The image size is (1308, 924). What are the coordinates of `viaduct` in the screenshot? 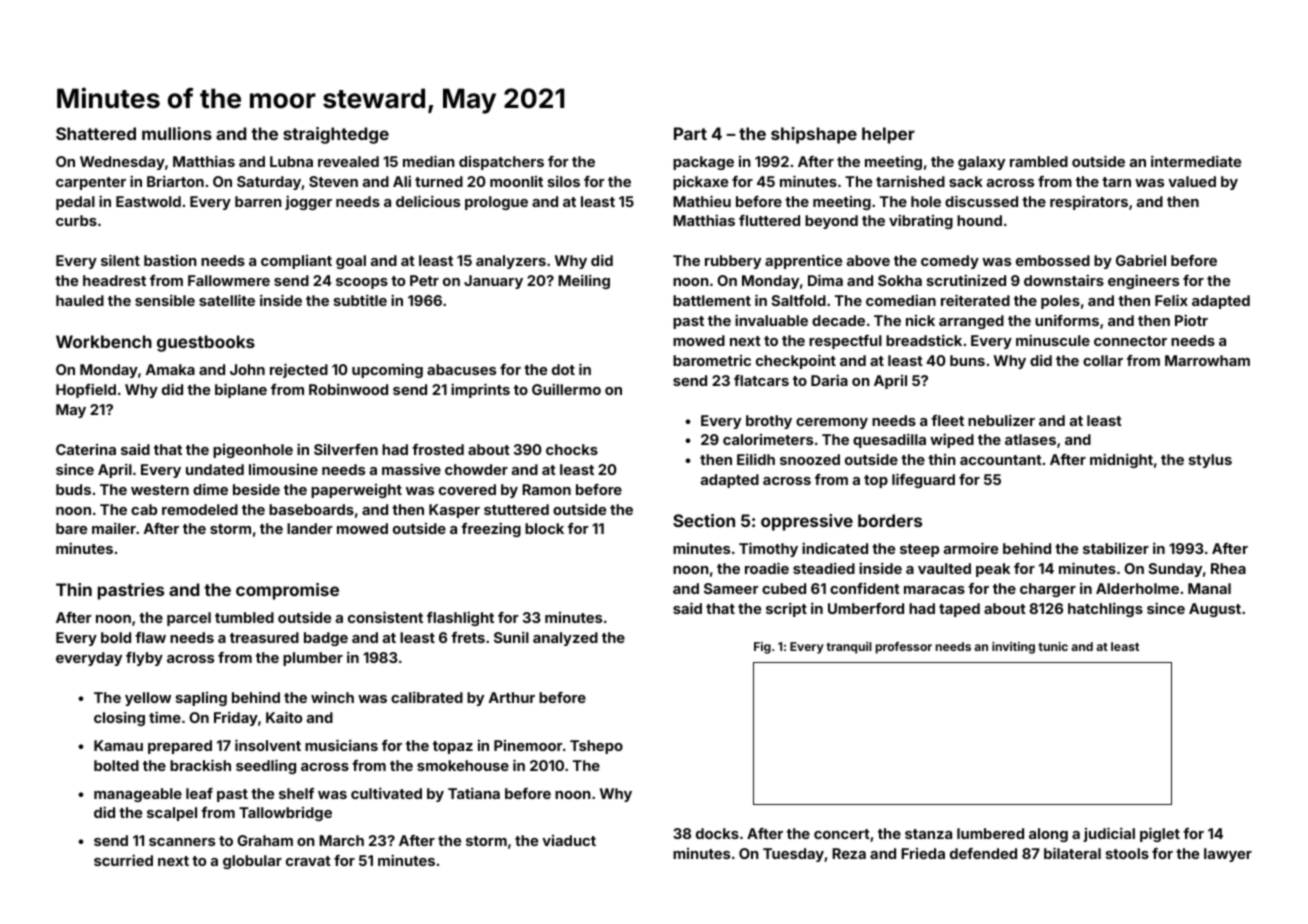 It's located at (569, 840).
